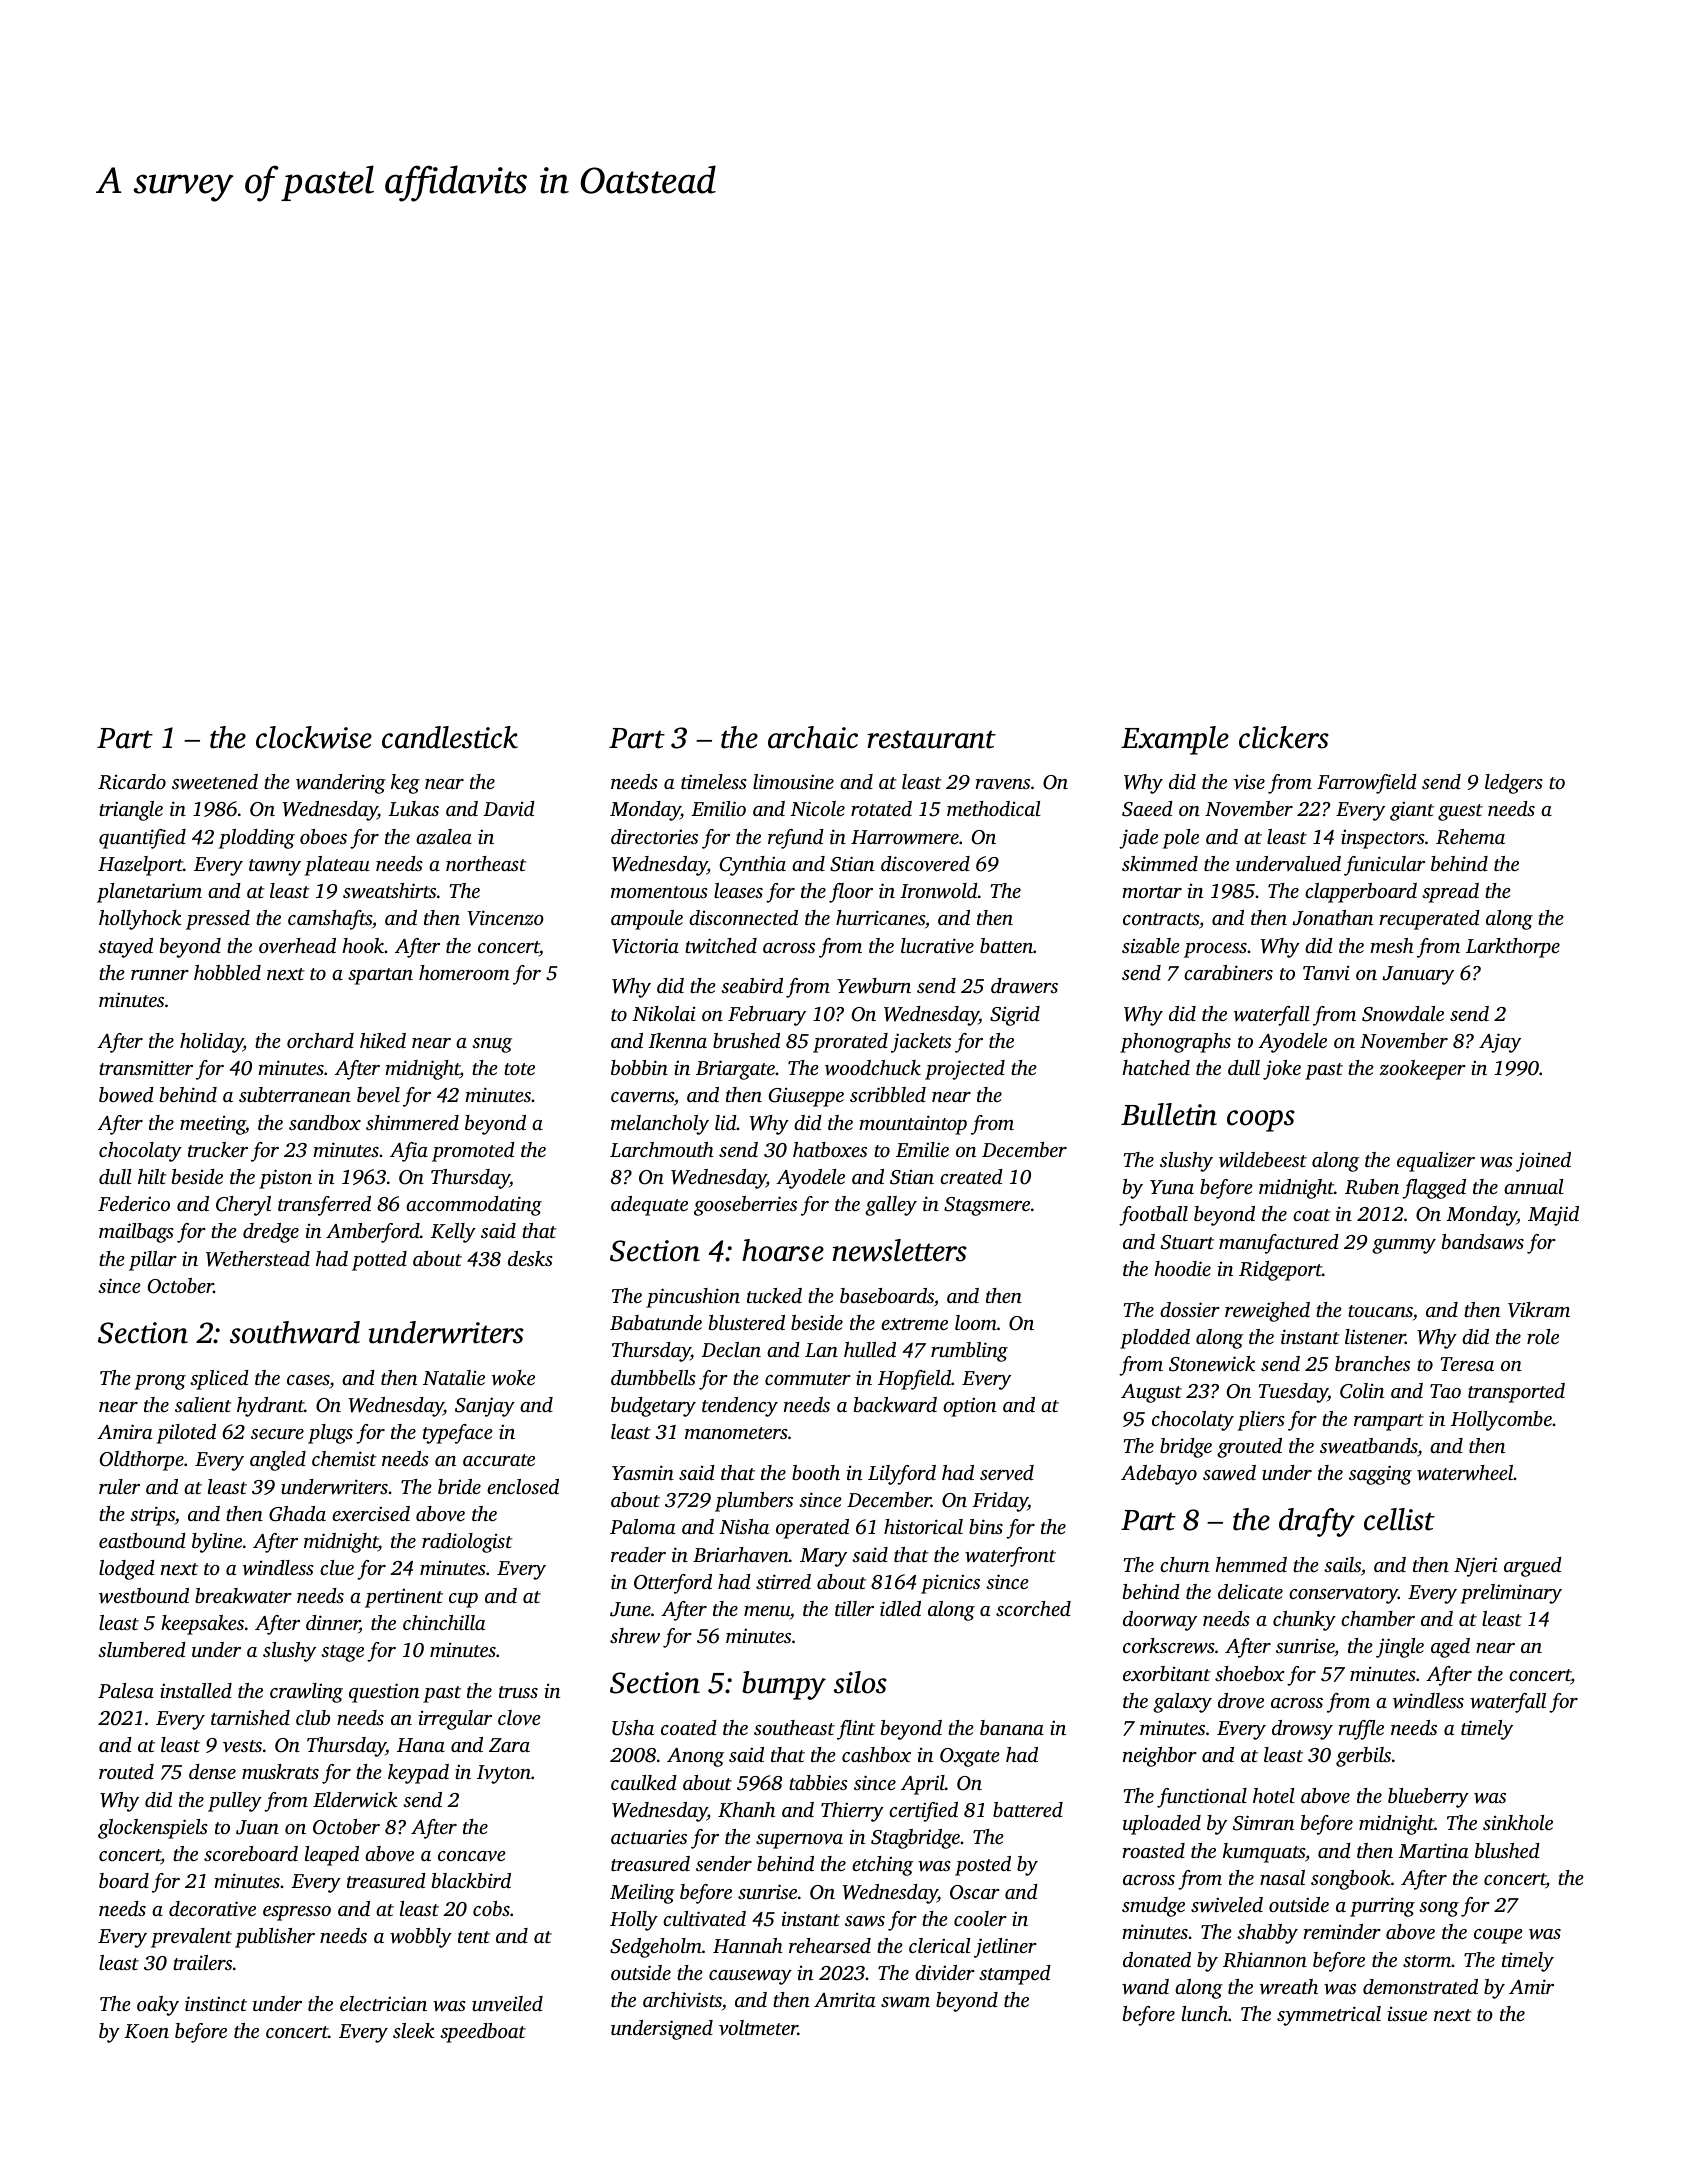  What do you see at coordinates (1422, 1070) in the document?
I see `zookeeper` at bounding box center [1422, 1070].
